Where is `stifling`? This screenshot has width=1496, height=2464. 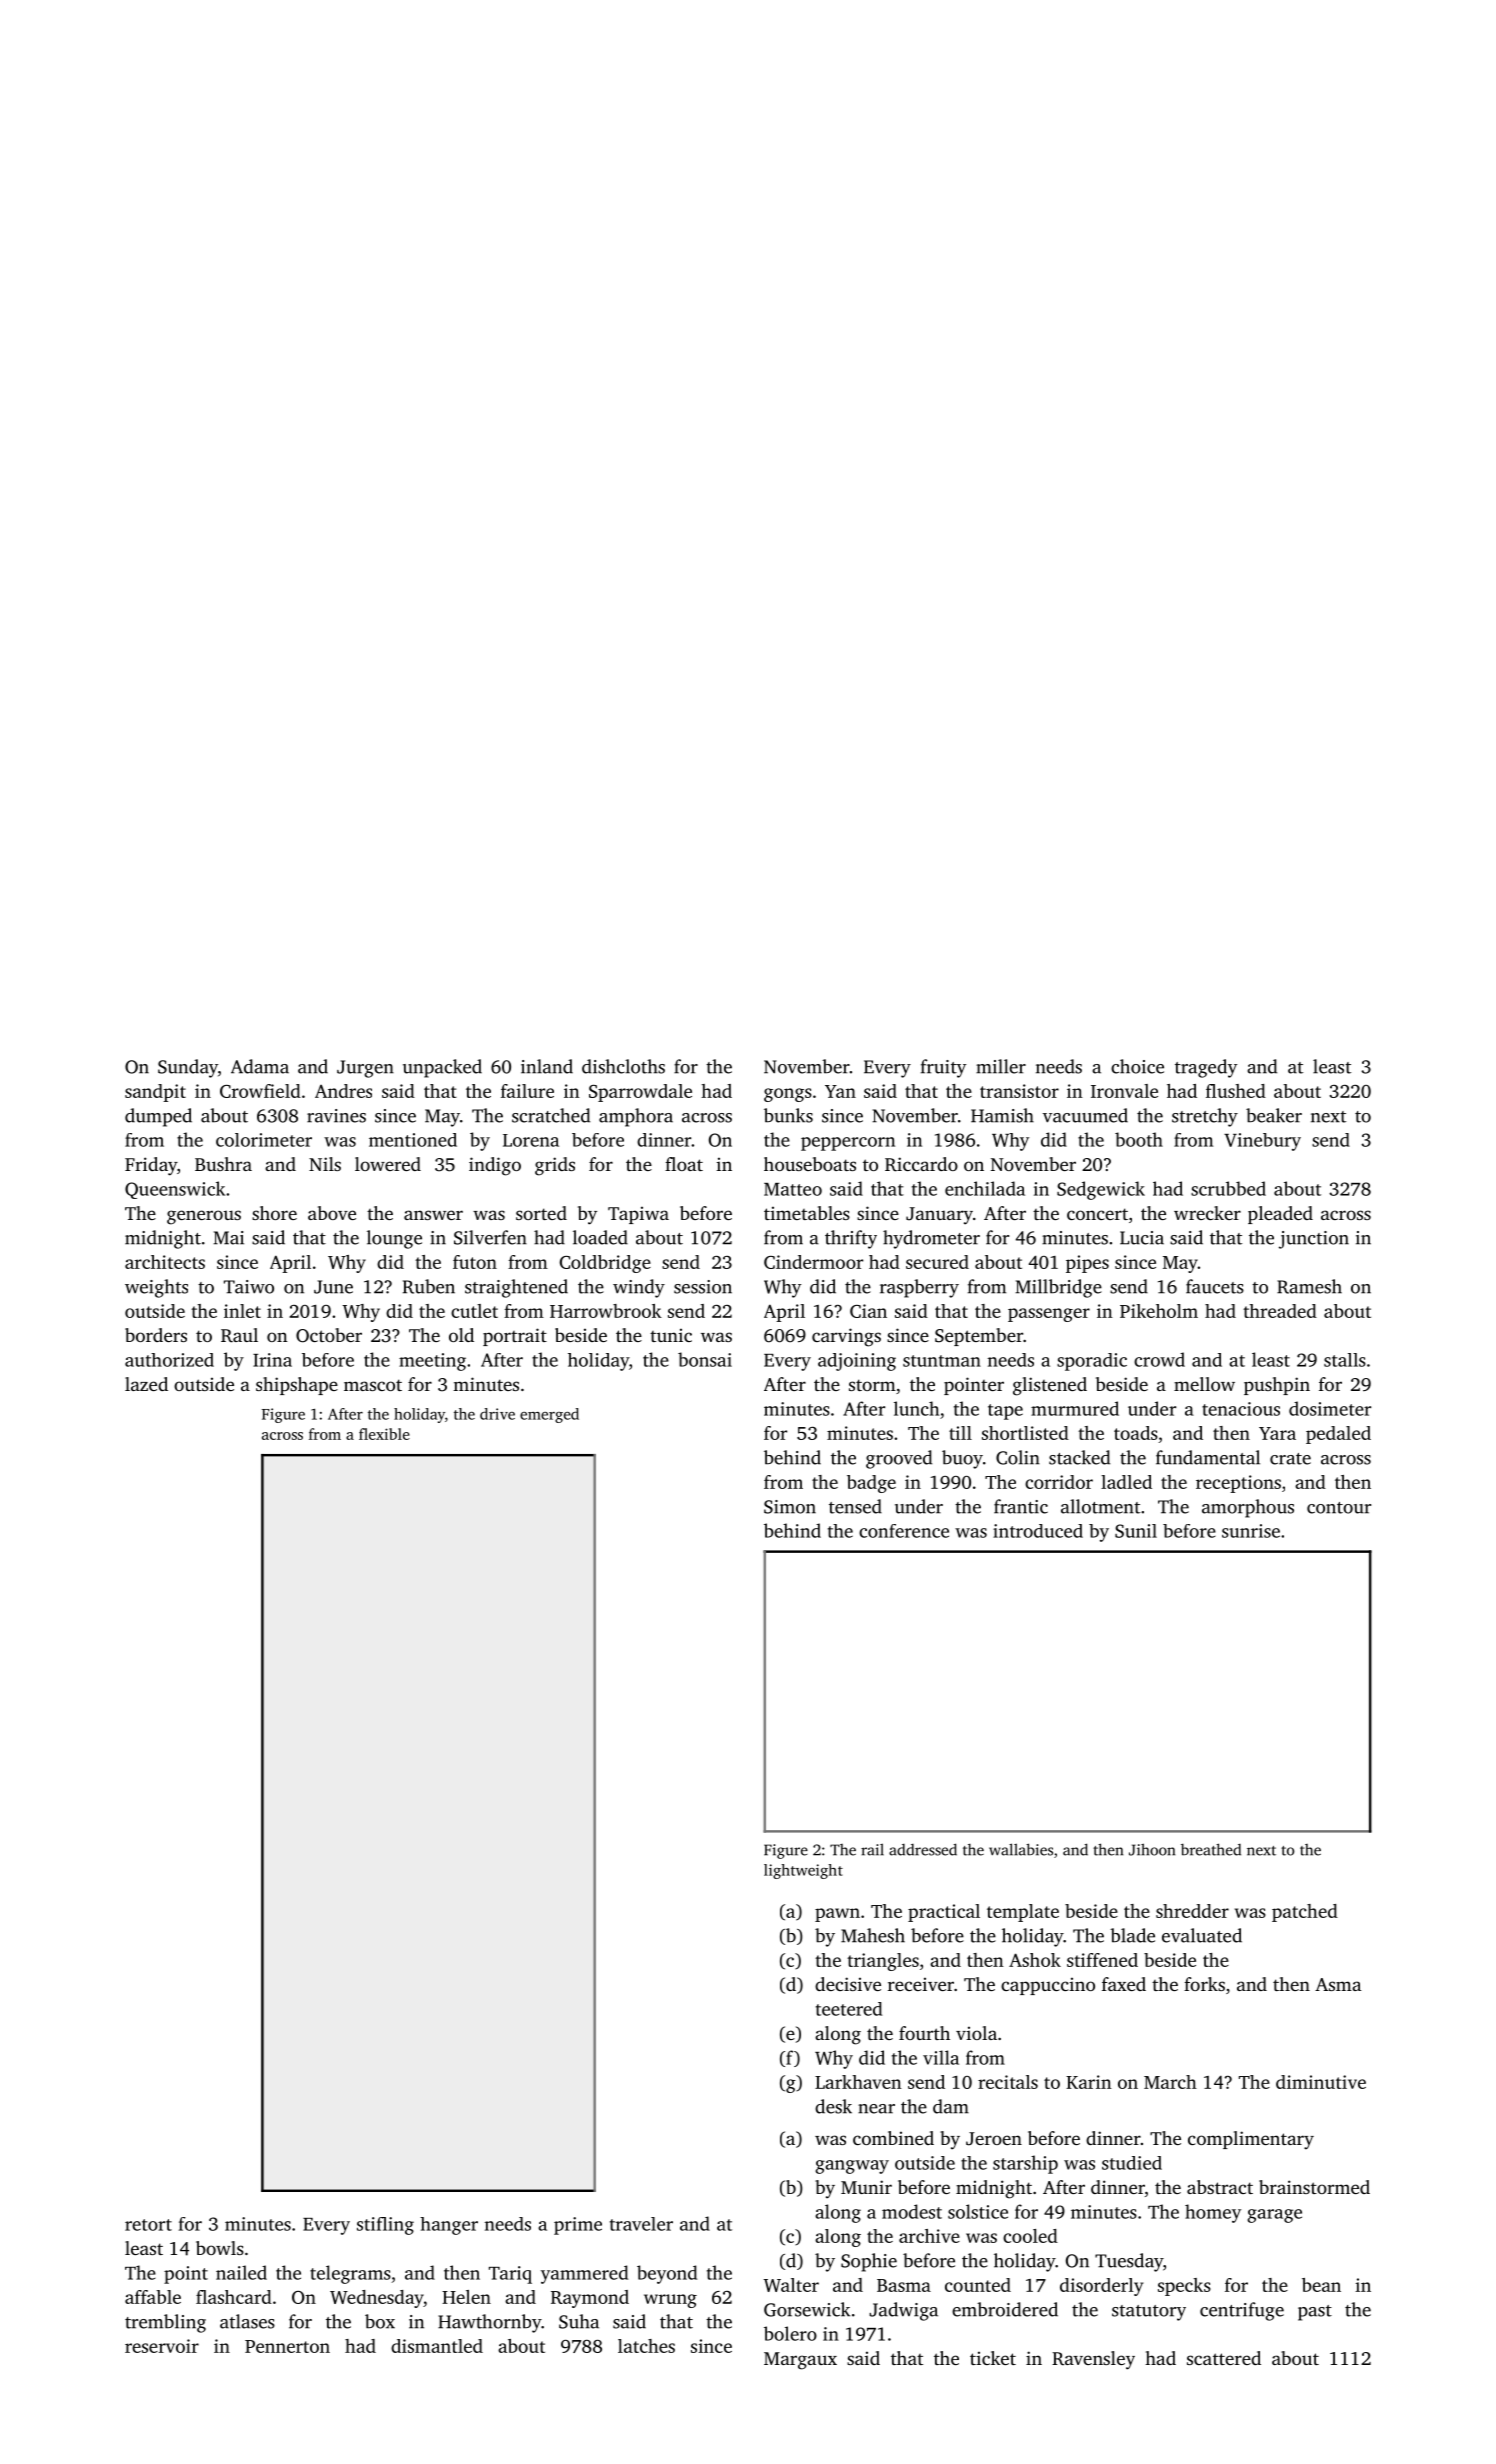 stifling is located at coordinates (385, 2226).
